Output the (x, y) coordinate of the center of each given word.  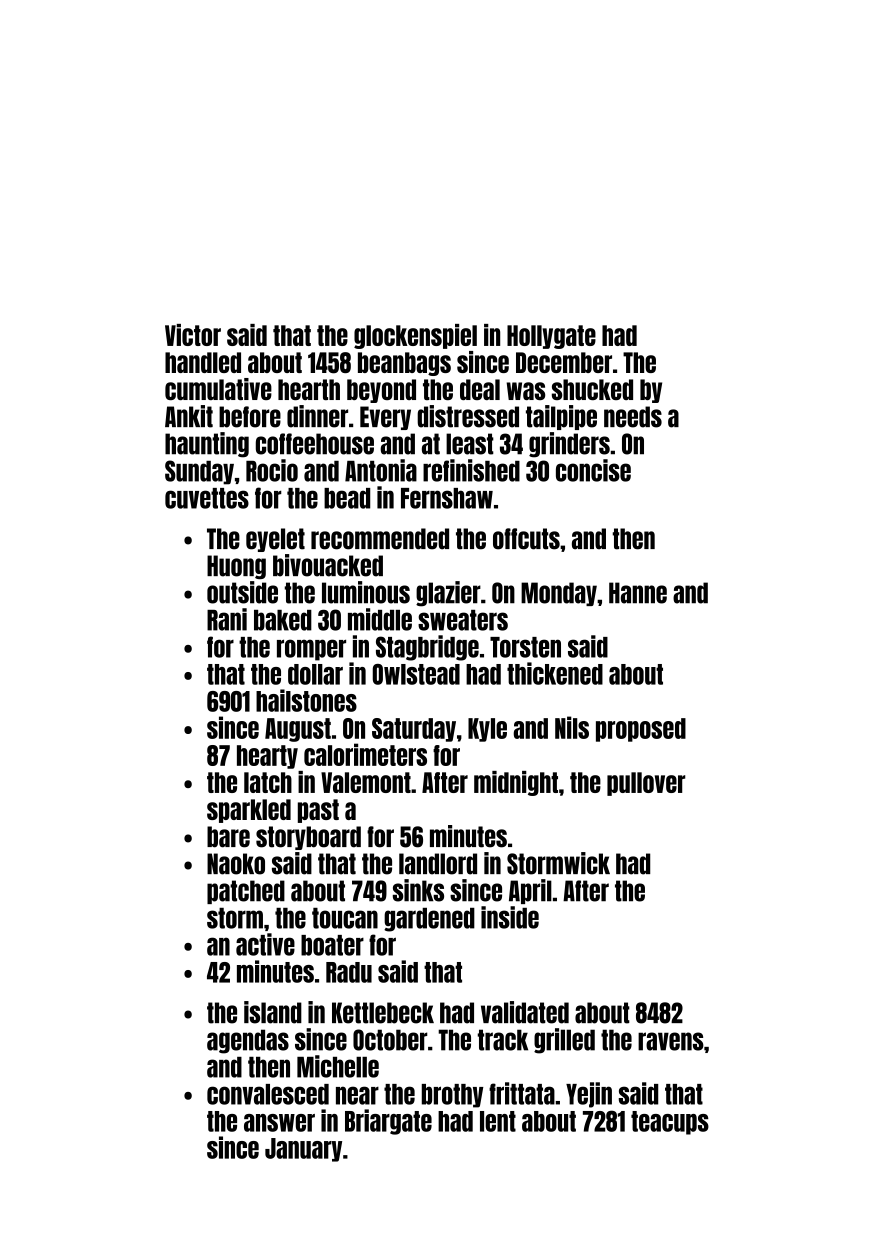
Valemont (366, 782)
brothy (453, 1096)
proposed (641, 730)
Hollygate (551, 337)
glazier (448, 594)
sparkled (249, 811)
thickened (555, 673)
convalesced (268, 1094)
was (525, 391)
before (250, 417)
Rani (227, 619)
